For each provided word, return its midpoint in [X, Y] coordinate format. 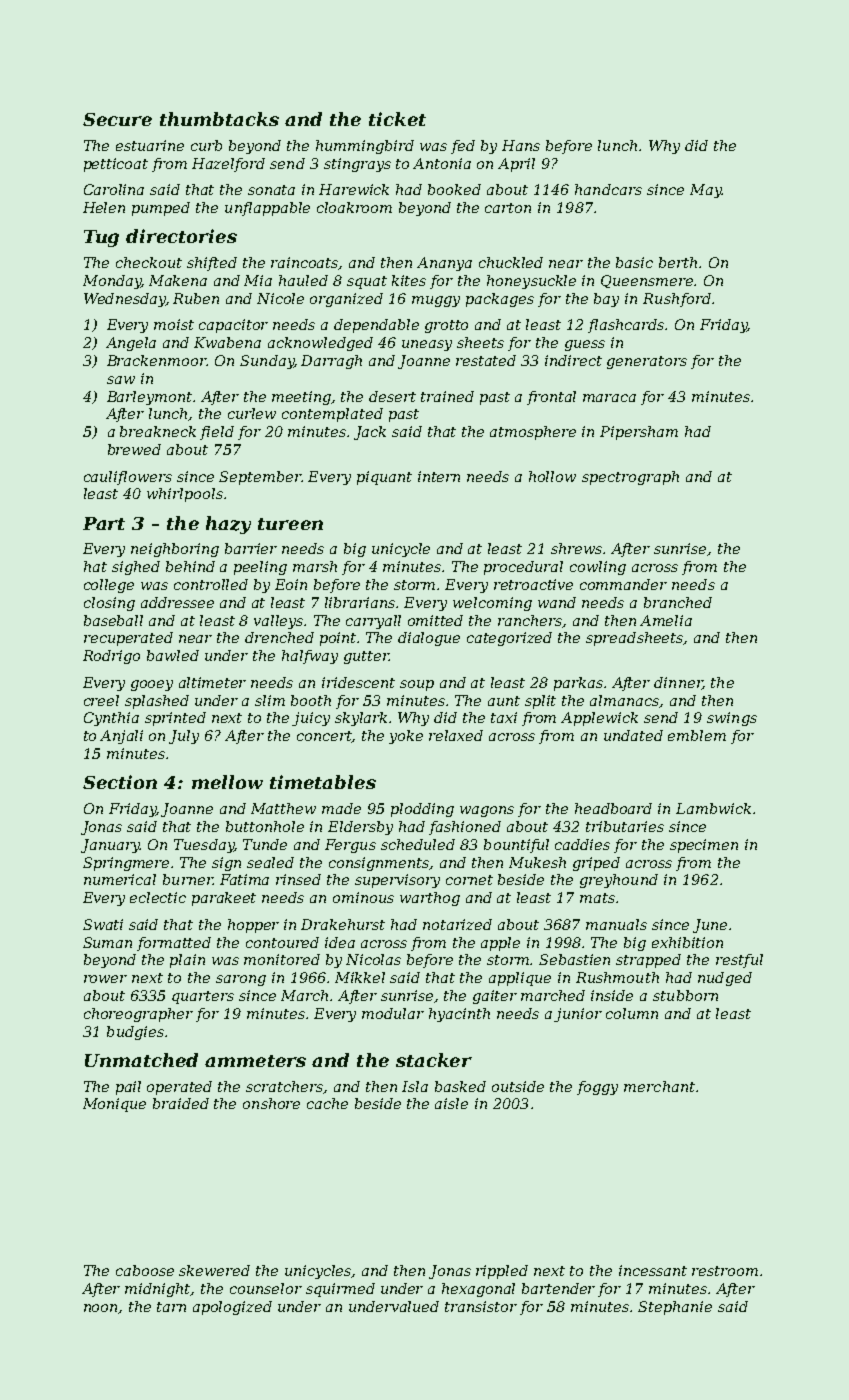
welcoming [492, 604]
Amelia [666, 620]
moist [174, 324]
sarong [241, 980]
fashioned [465, 828]
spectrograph [630, 478]
